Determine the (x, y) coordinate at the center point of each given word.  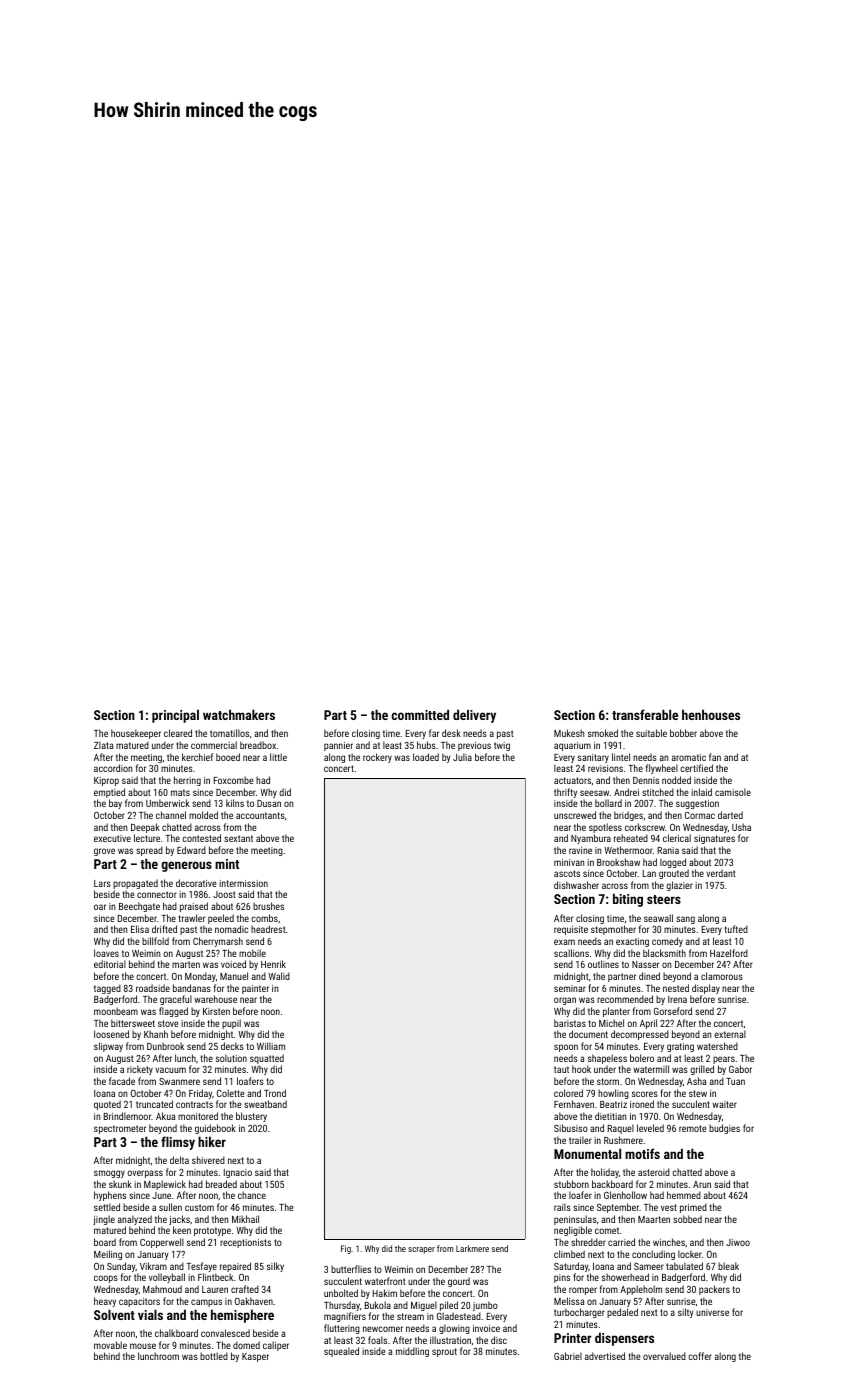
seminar (570, 988)
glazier (679, 886)
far (434, 733)
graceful (176, 1000)
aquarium (572, 746)
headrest (268, 929)
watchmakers (239, 714)
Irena (677, 999)
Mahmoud (162, 1289)
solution (231, 1058)
